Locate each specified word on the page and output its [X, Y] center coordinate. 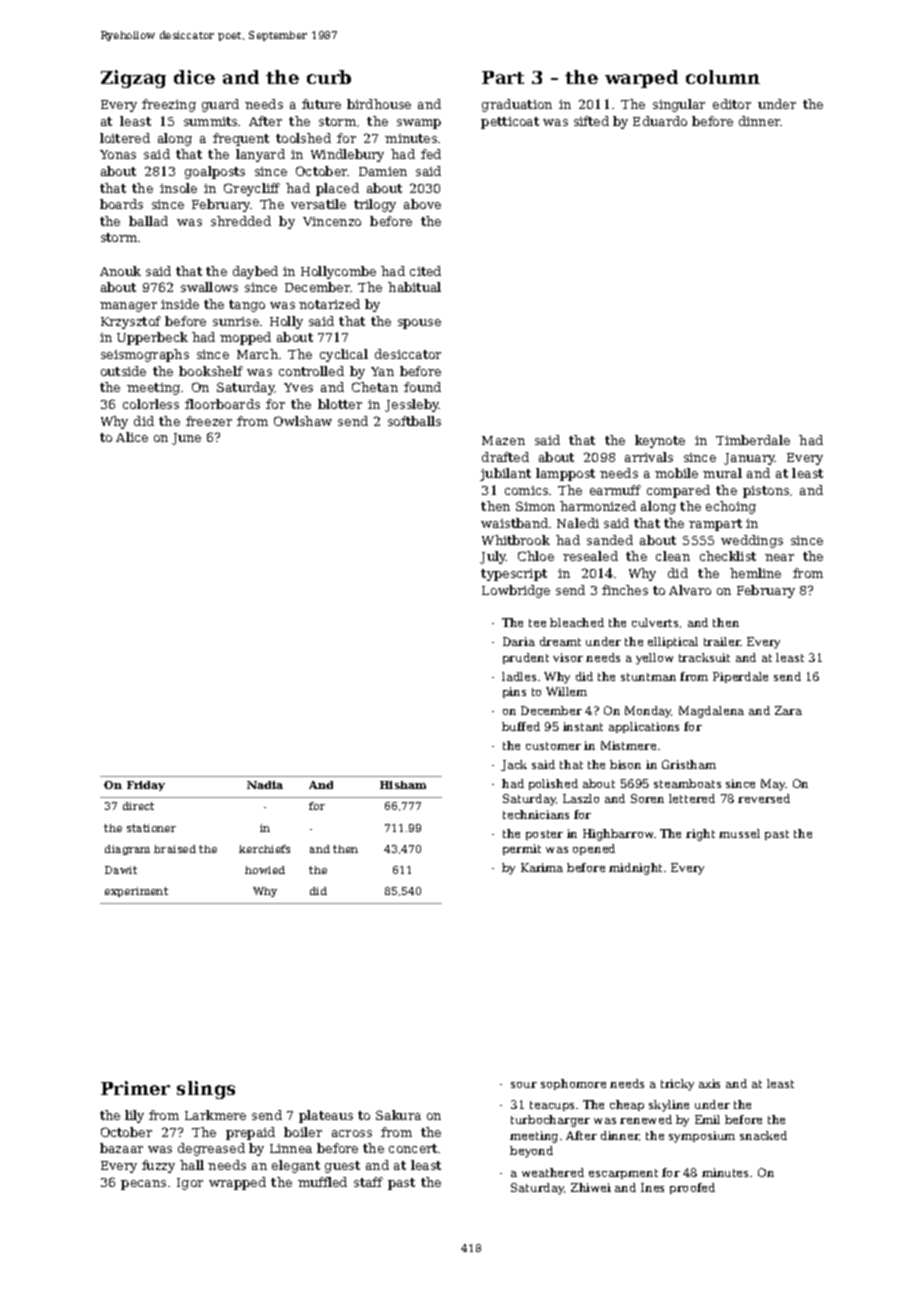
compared [678, 491]
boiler [303, 1132]
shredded [241, 221]
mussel [739, 833]
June [186, 439]
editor [732, 104]
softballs [414, 421]
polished [553, 784]
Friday [146, 786]
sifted [591, 121]
